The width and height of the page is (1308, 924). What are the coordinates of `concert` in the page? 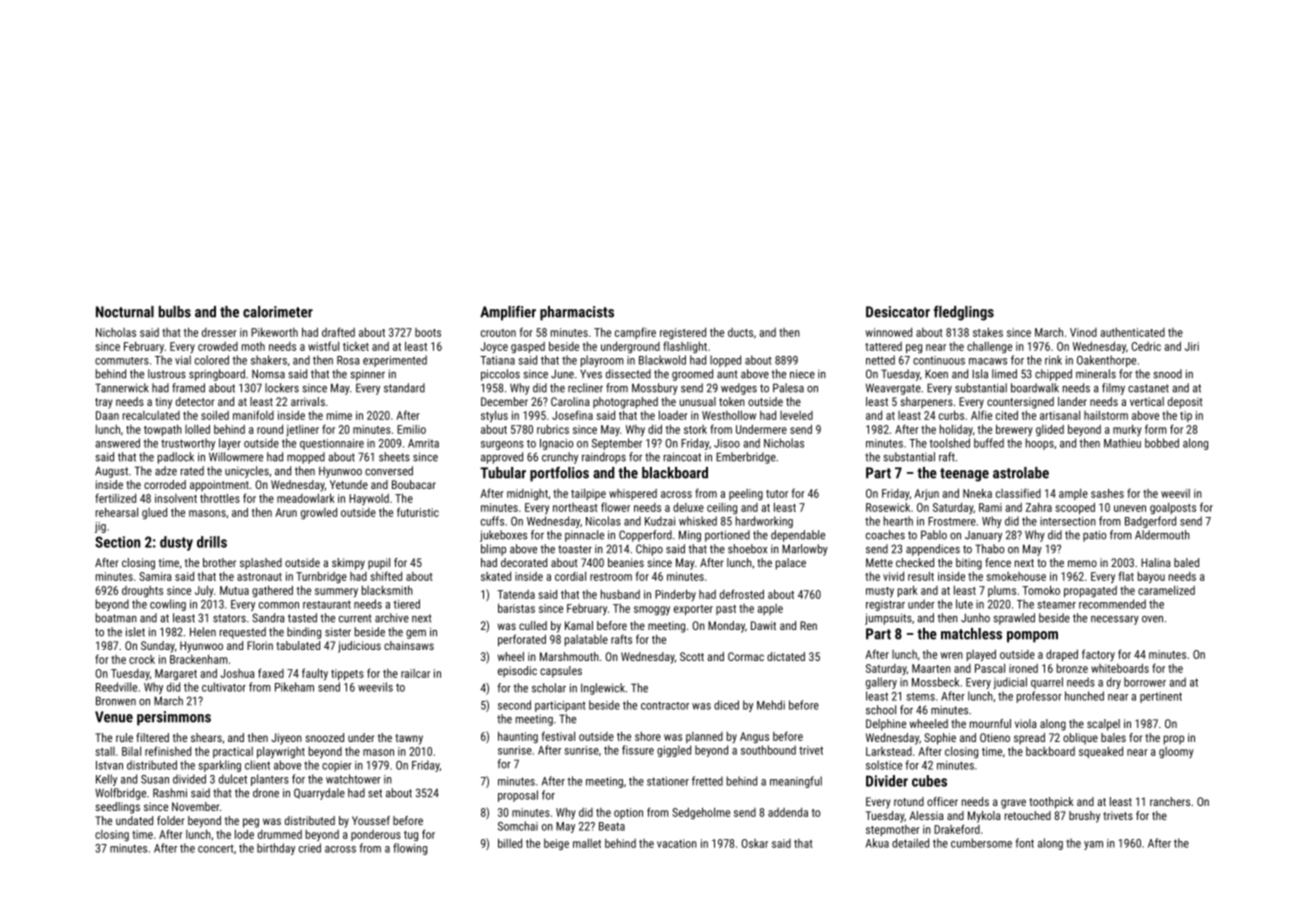 It's located at (216, 848).
